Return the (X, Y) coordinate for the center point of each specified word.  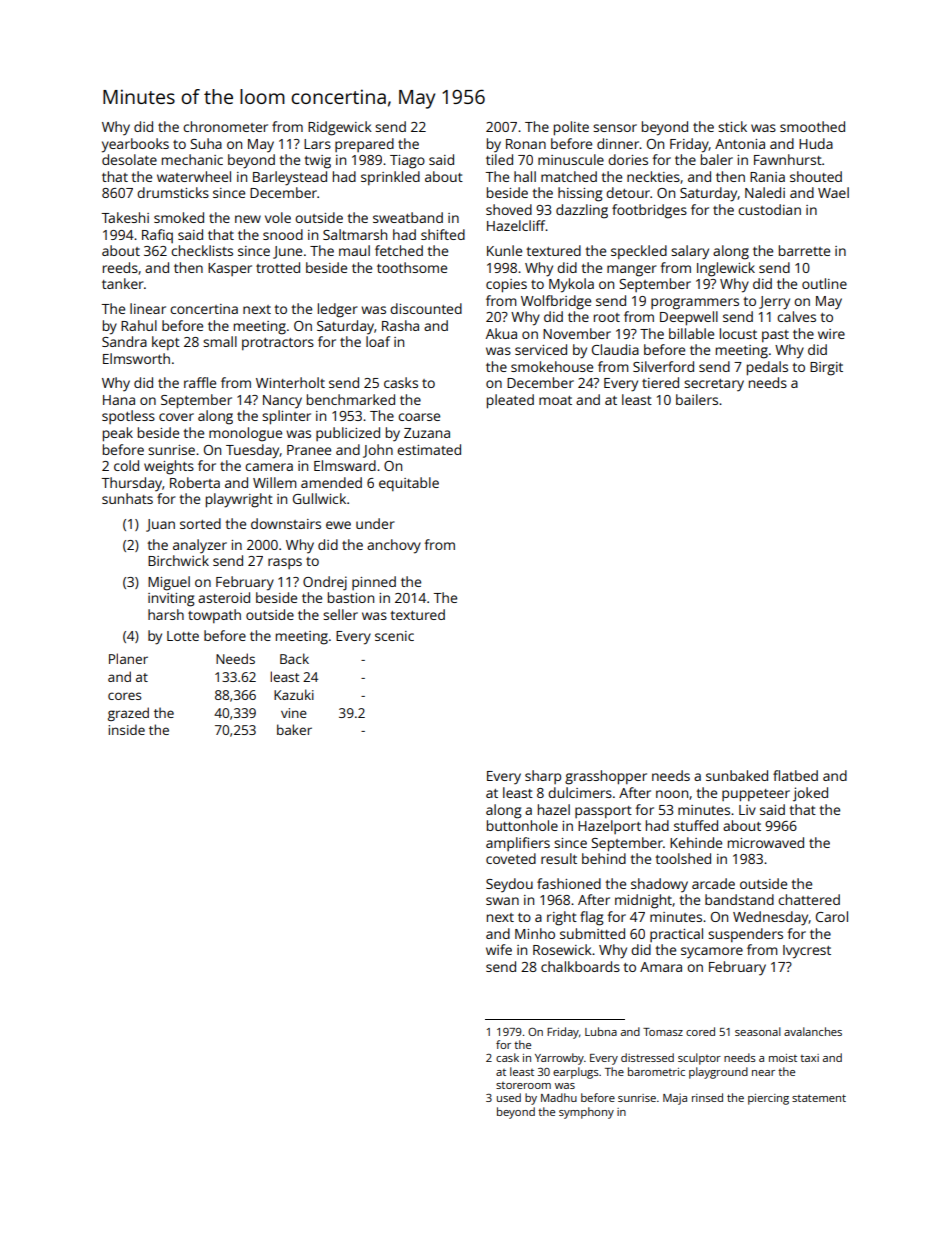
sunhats (127, 498)
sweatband (408, 217)
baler (717, 159)
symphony (586, 1113)
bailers (697, 399)
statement (819, 1098)
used (509, 1097)
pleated (510, 401)
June (287, 252)
